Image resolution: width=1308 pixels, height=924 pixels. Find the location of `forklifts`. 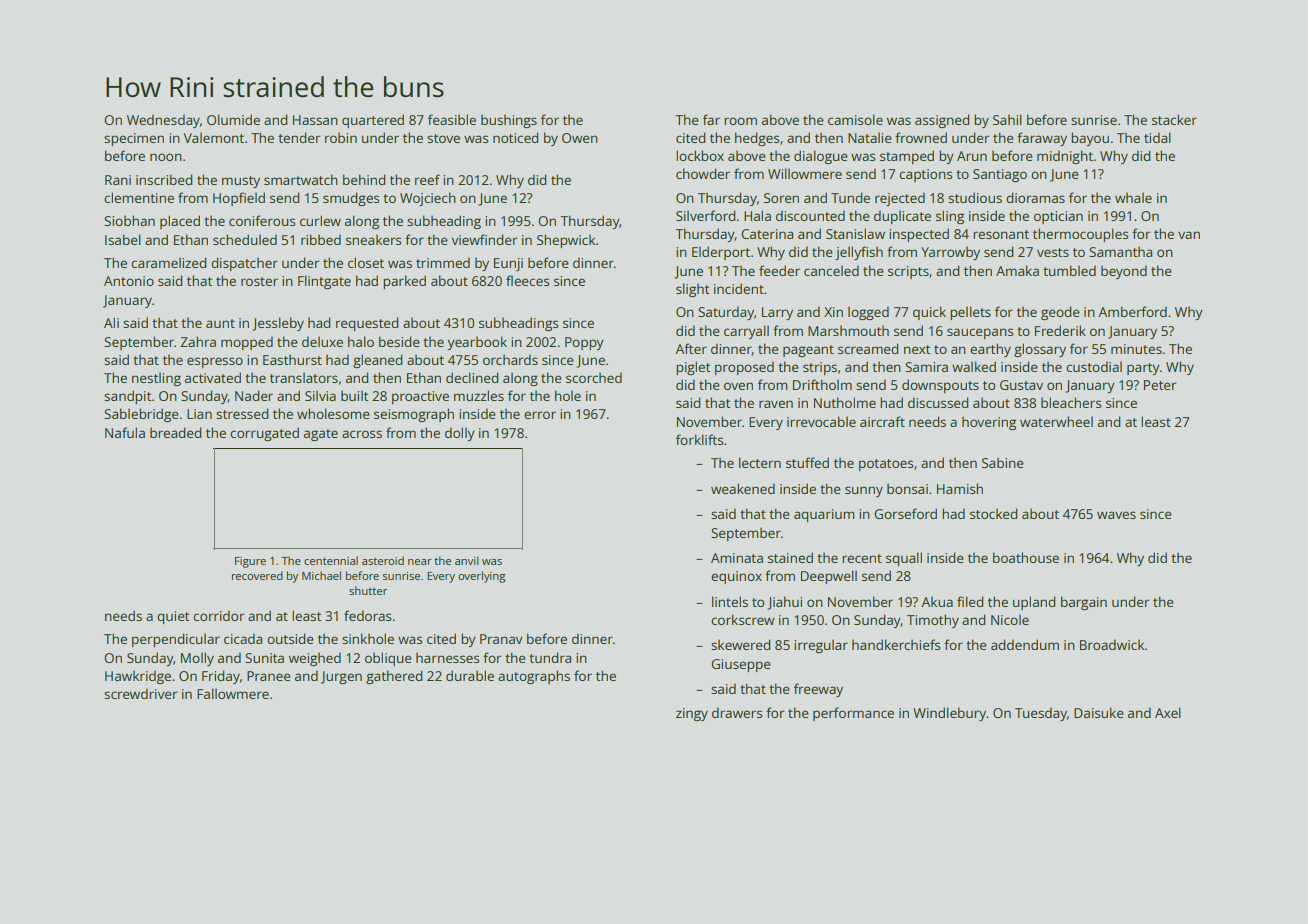

forklifts is located at coordinates (699, 439).
